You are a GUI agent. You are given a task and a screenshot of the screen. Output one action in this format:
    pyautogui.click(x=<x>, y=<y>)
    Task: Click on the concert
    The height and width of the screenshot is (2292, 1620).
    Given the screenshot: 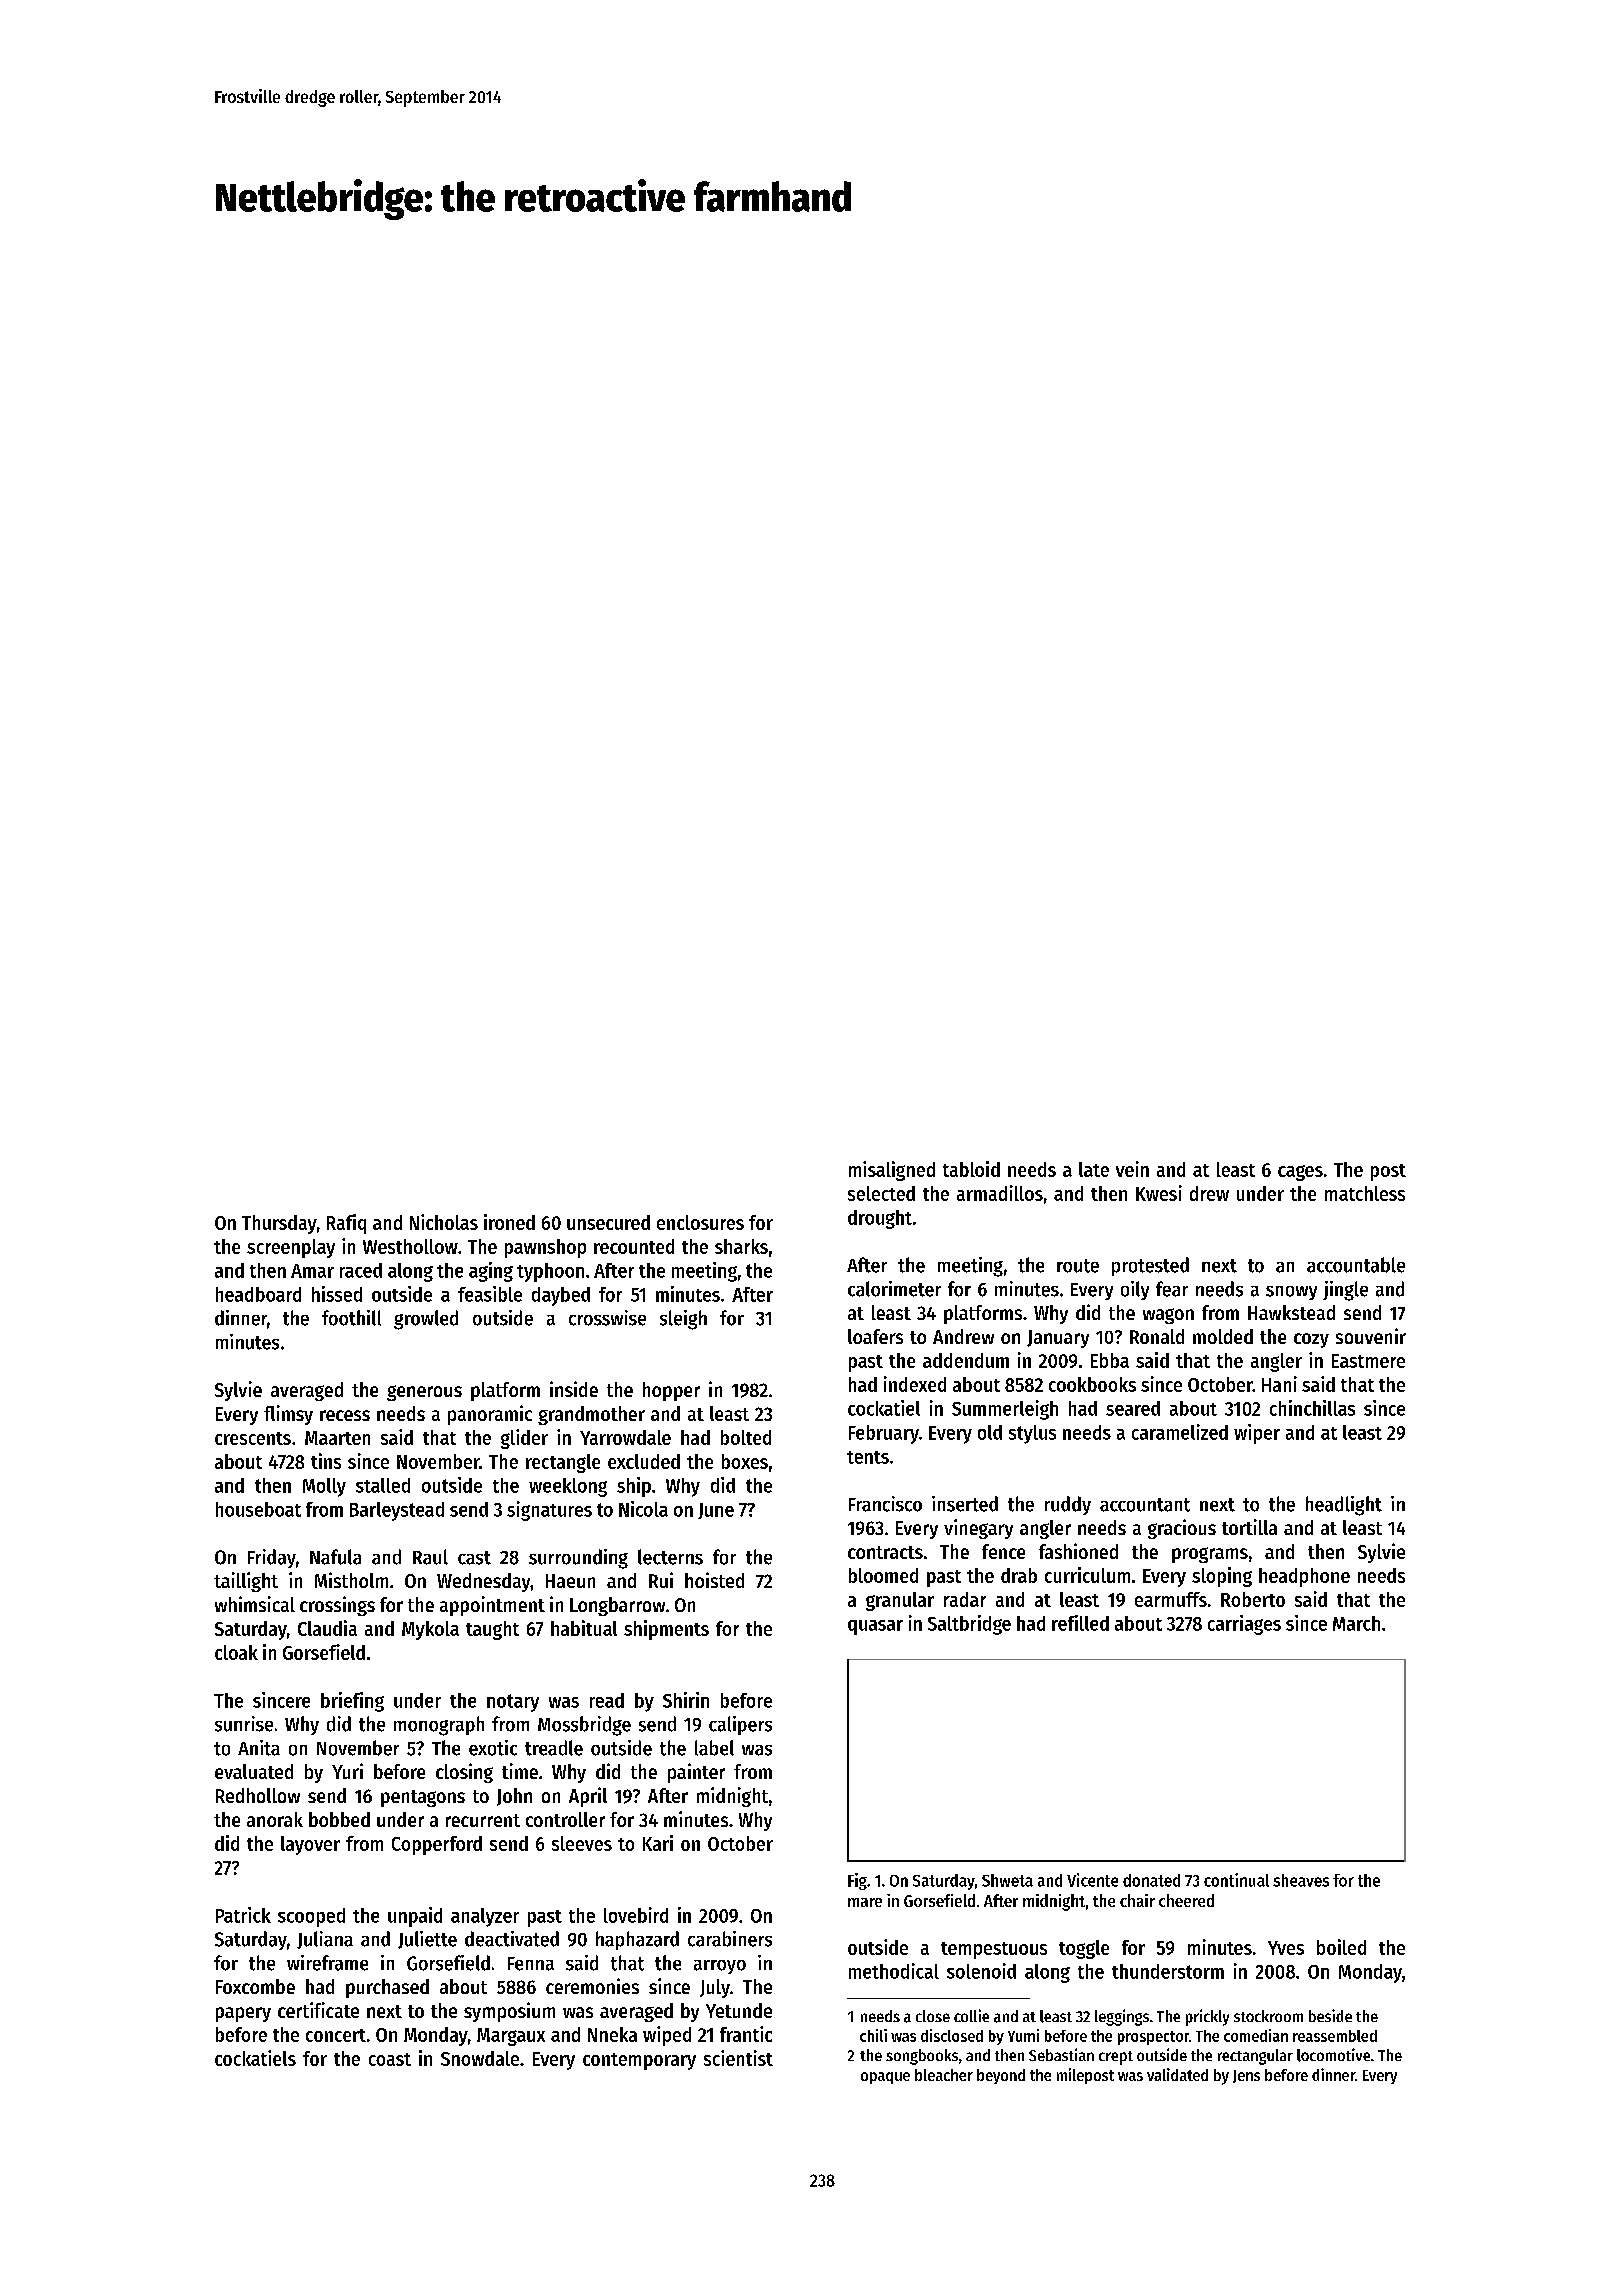 What is the action you would take?
    pyautogui.click(x=336, y=2035)
